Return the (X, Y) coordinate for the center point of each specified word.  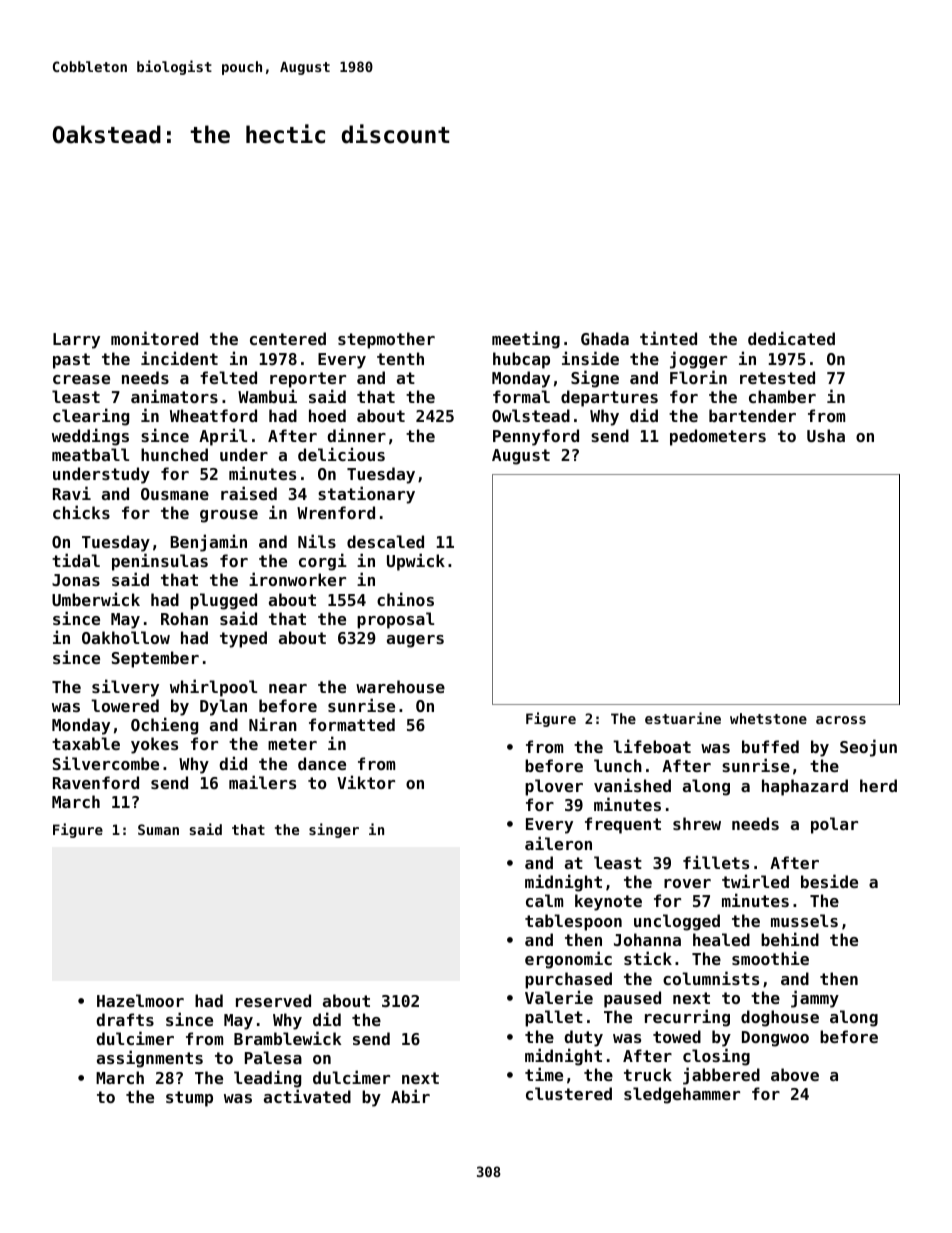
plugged (223, 601)
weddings (90, 437)
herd (878, 785)
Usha (826, 435)
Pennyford (536, 437)
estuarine (683, 718)
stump (189, 1099)
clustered (569, 1093)
